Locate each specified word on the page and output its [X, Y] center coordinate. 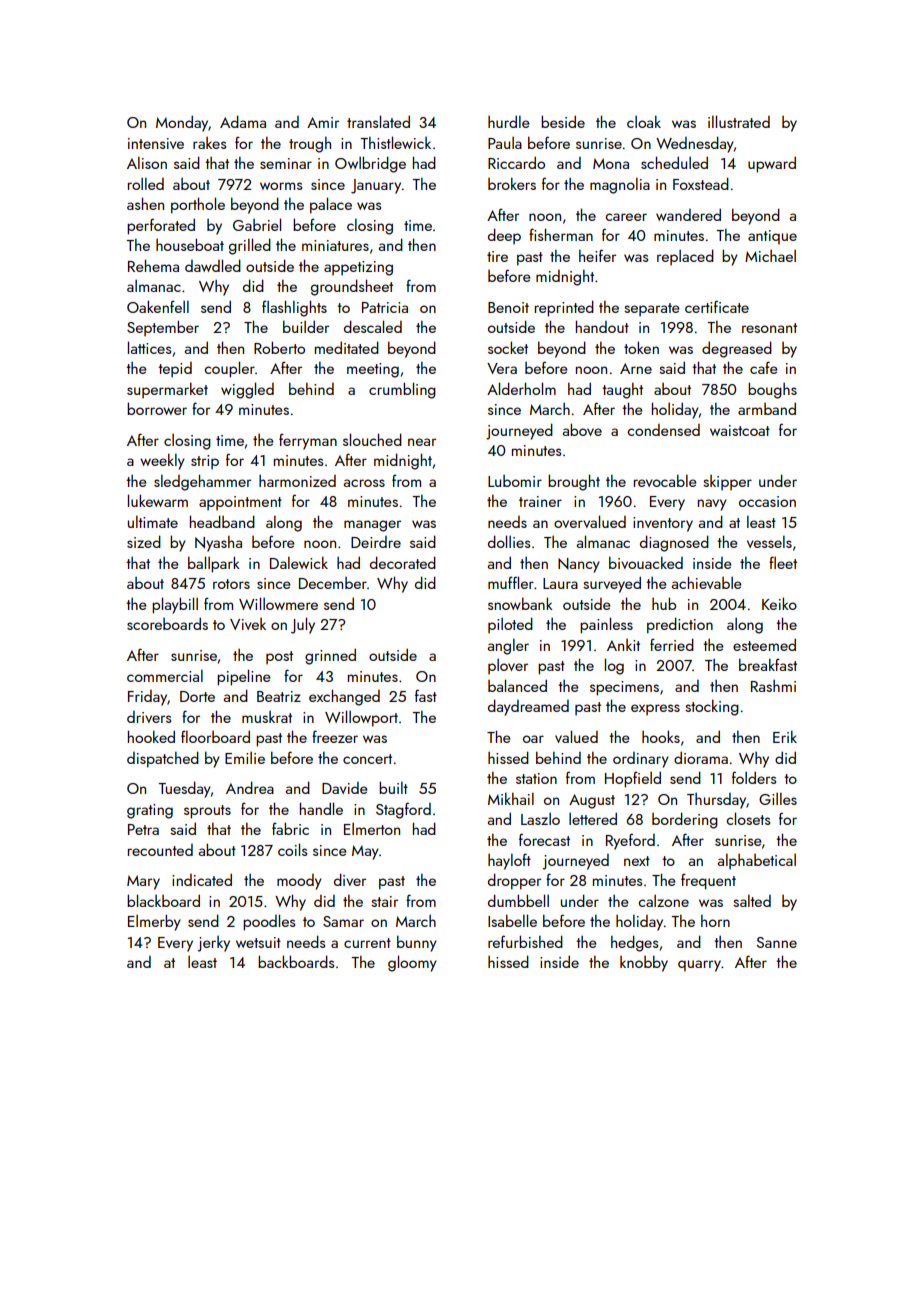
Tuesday [184, 789]
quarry [699, 966]
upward [772, 164]
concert [367, 759]
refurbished [525, 941]
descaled [373, 326]
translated [378, 121]
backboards [296, 961]
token [641, 347]
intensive [156, 143]
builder [306, 326]
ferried [672, 644]
